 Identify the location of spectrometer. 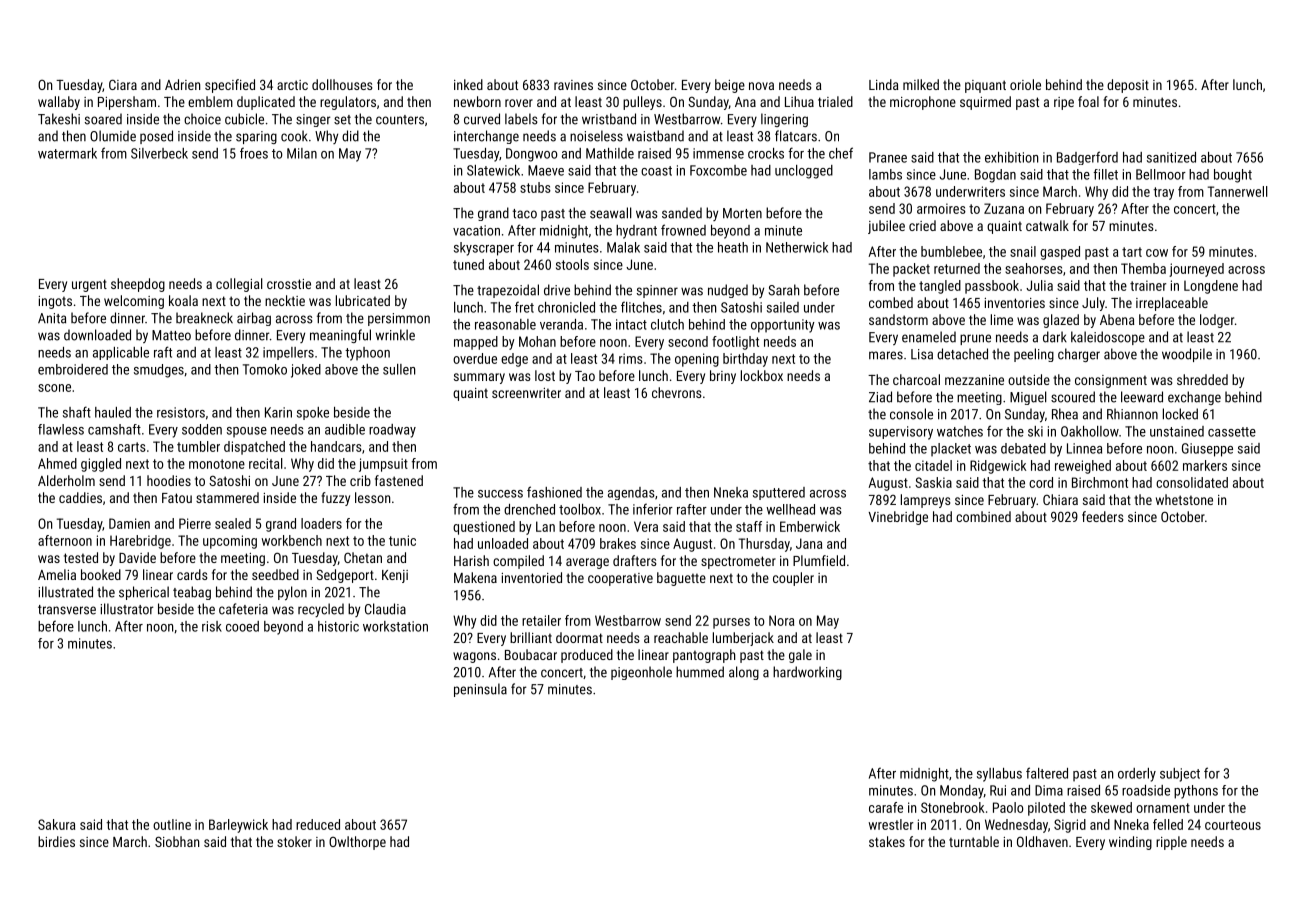
(738, 562).
